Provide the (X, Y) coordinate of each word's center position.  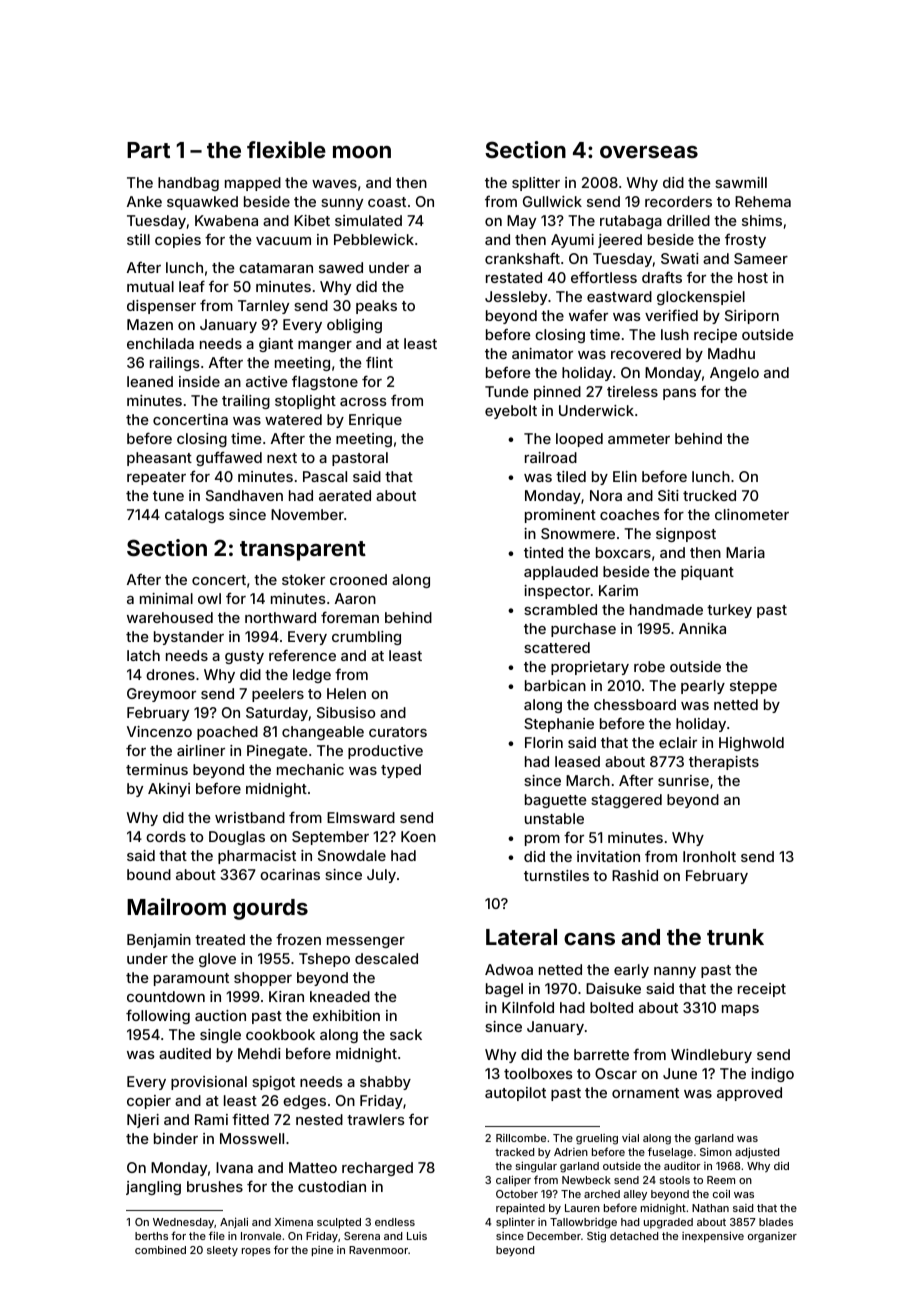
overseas (649, 152)
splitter (536, 184)
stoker (303, 579)
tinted (543, 552)
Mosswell (252, 1138)
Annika (702, 628)
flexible (286, 149)
